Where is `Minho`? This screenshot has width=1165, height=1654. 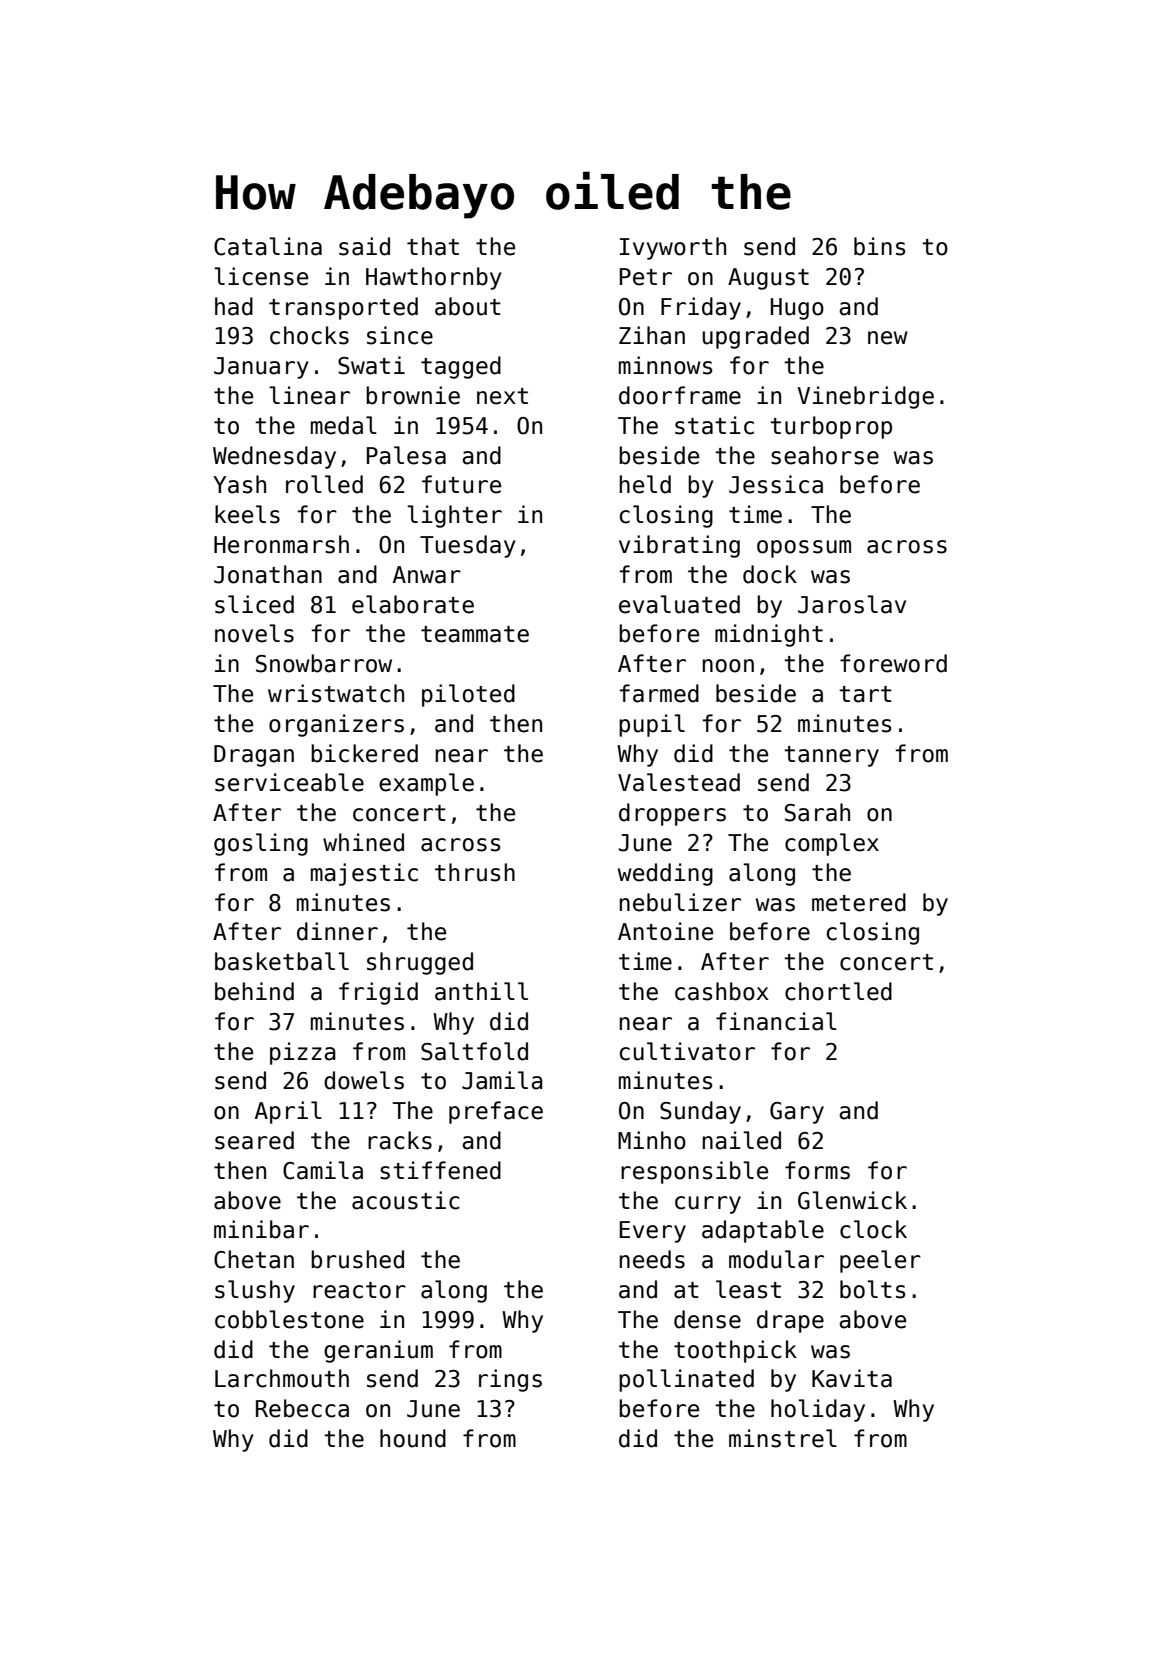
Minho is located at coordinates (652, 1140).
